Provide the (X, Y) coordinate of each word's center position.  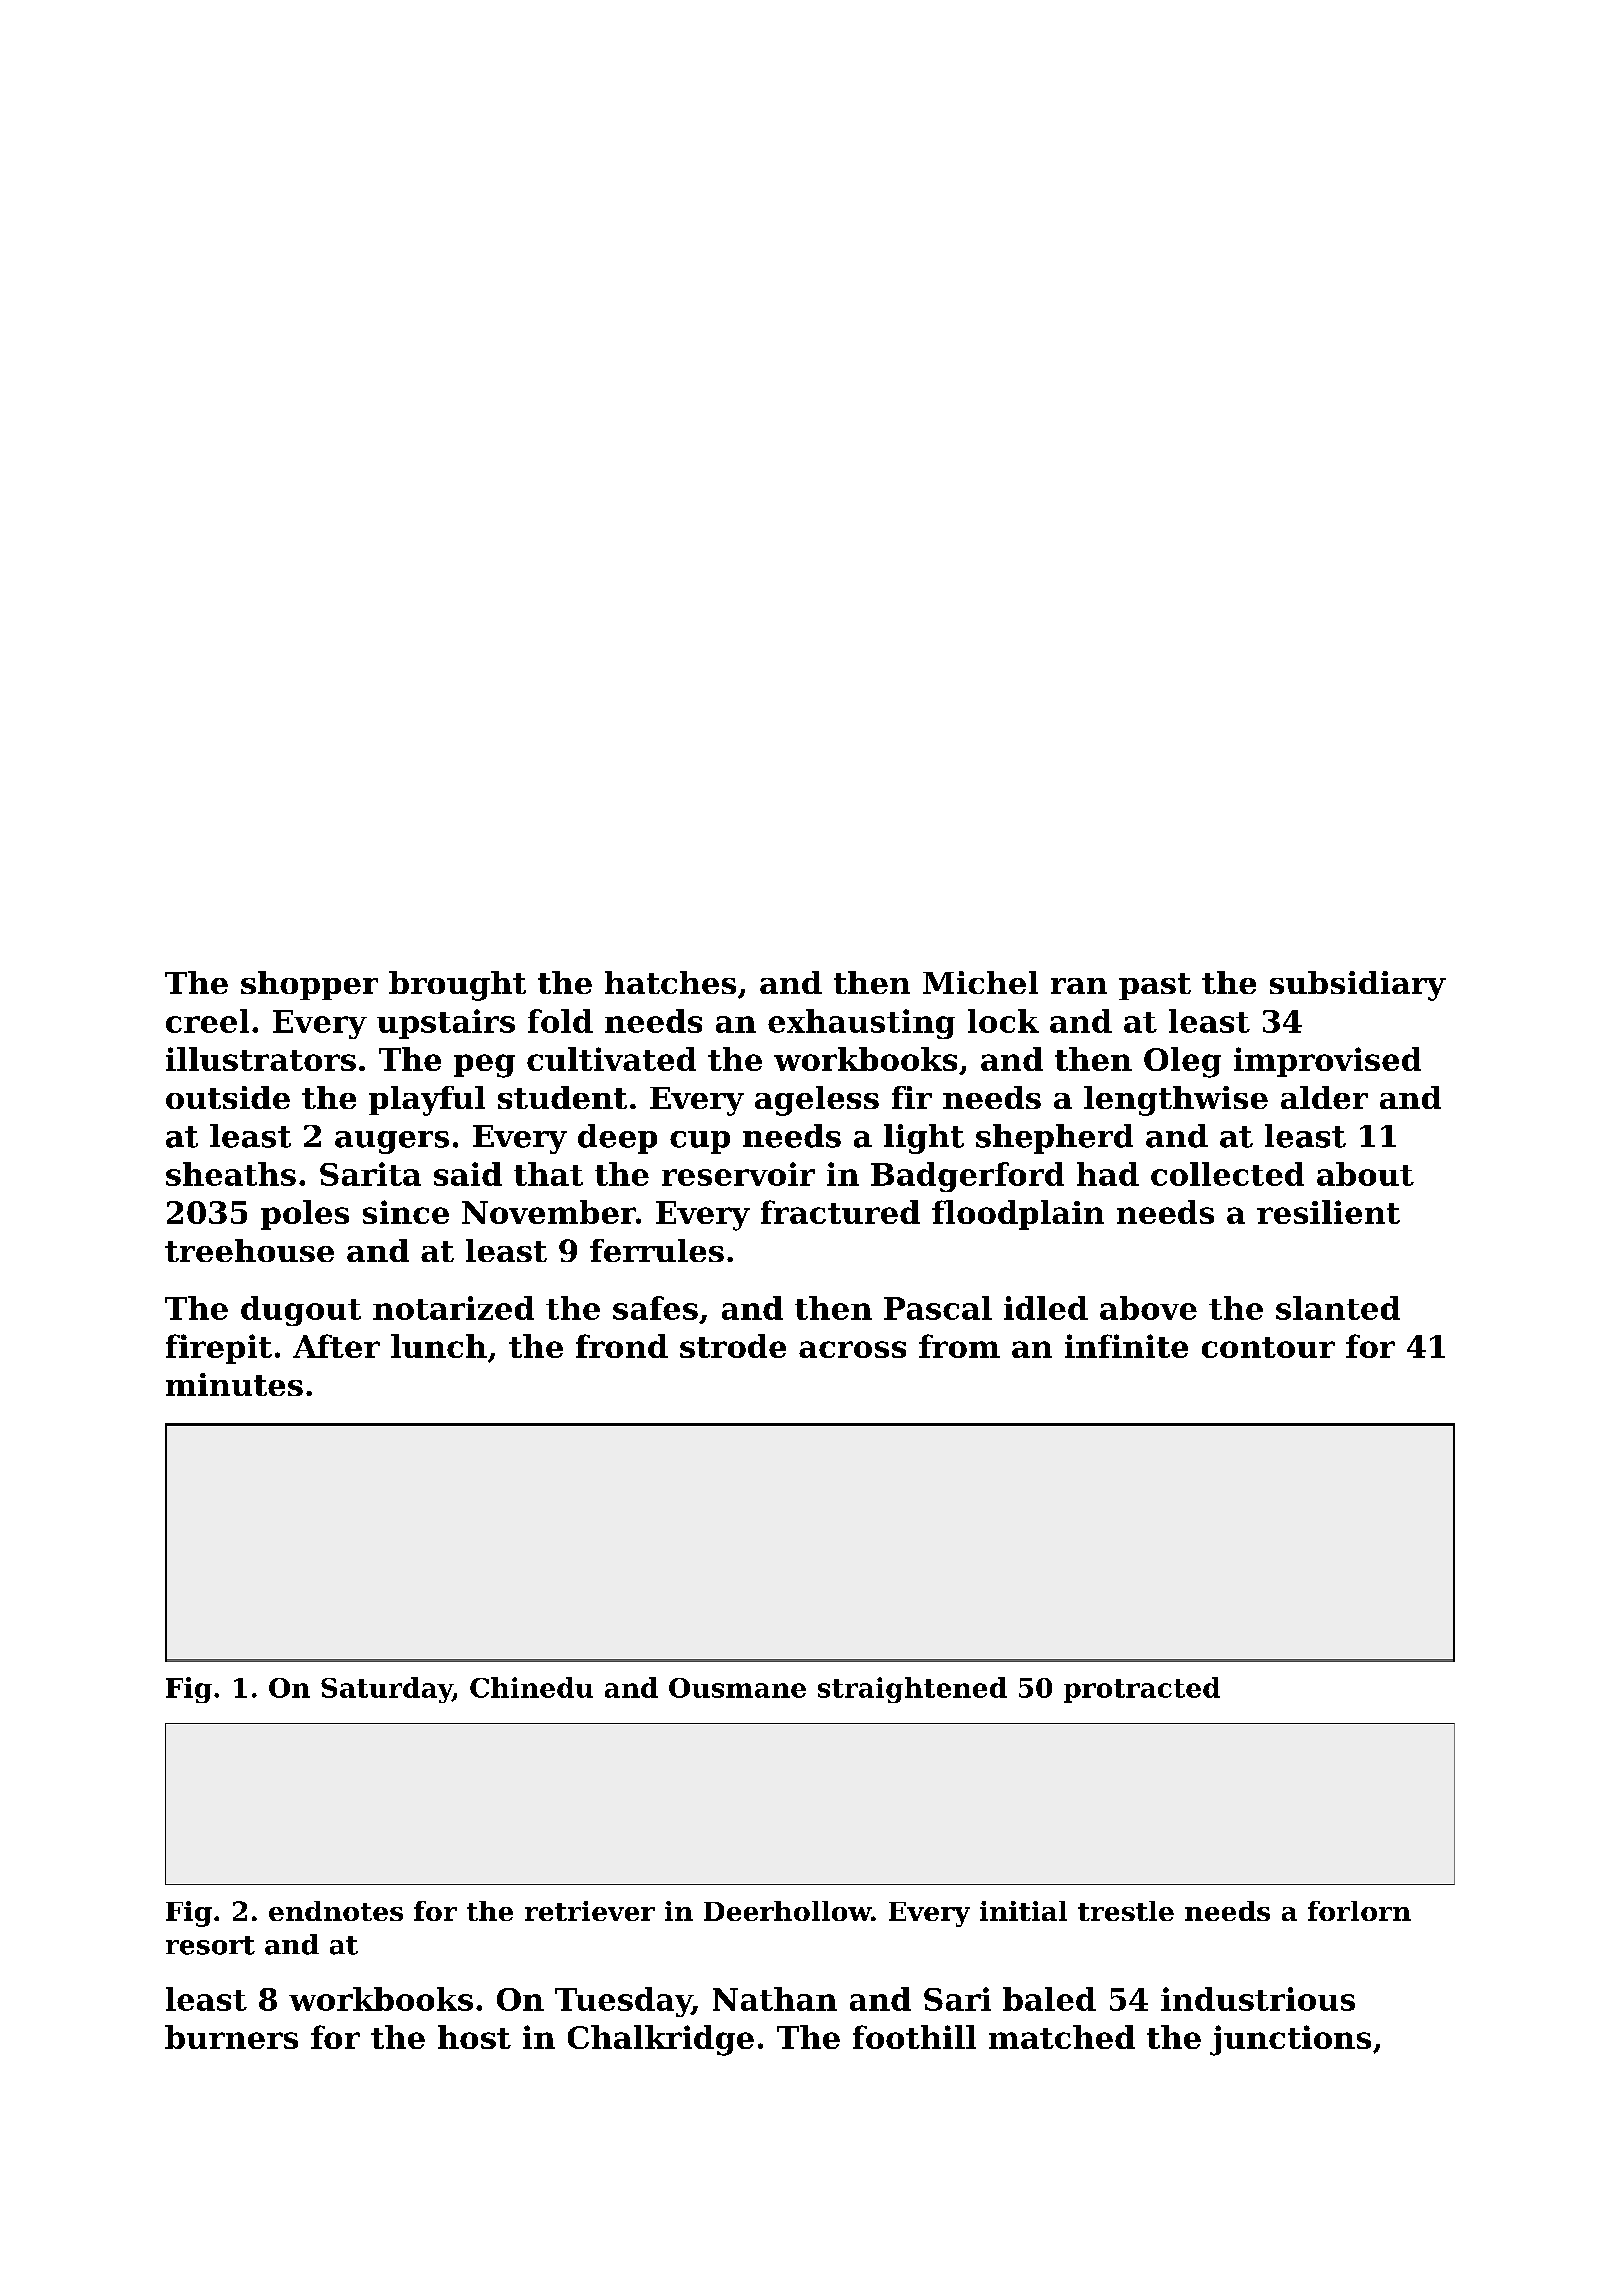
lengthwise (1176, 1101)
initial (1023, 1911)
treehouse (249, 1250)
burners (231, 2037)
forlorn (1359, 1911)
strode (733, 1346)
